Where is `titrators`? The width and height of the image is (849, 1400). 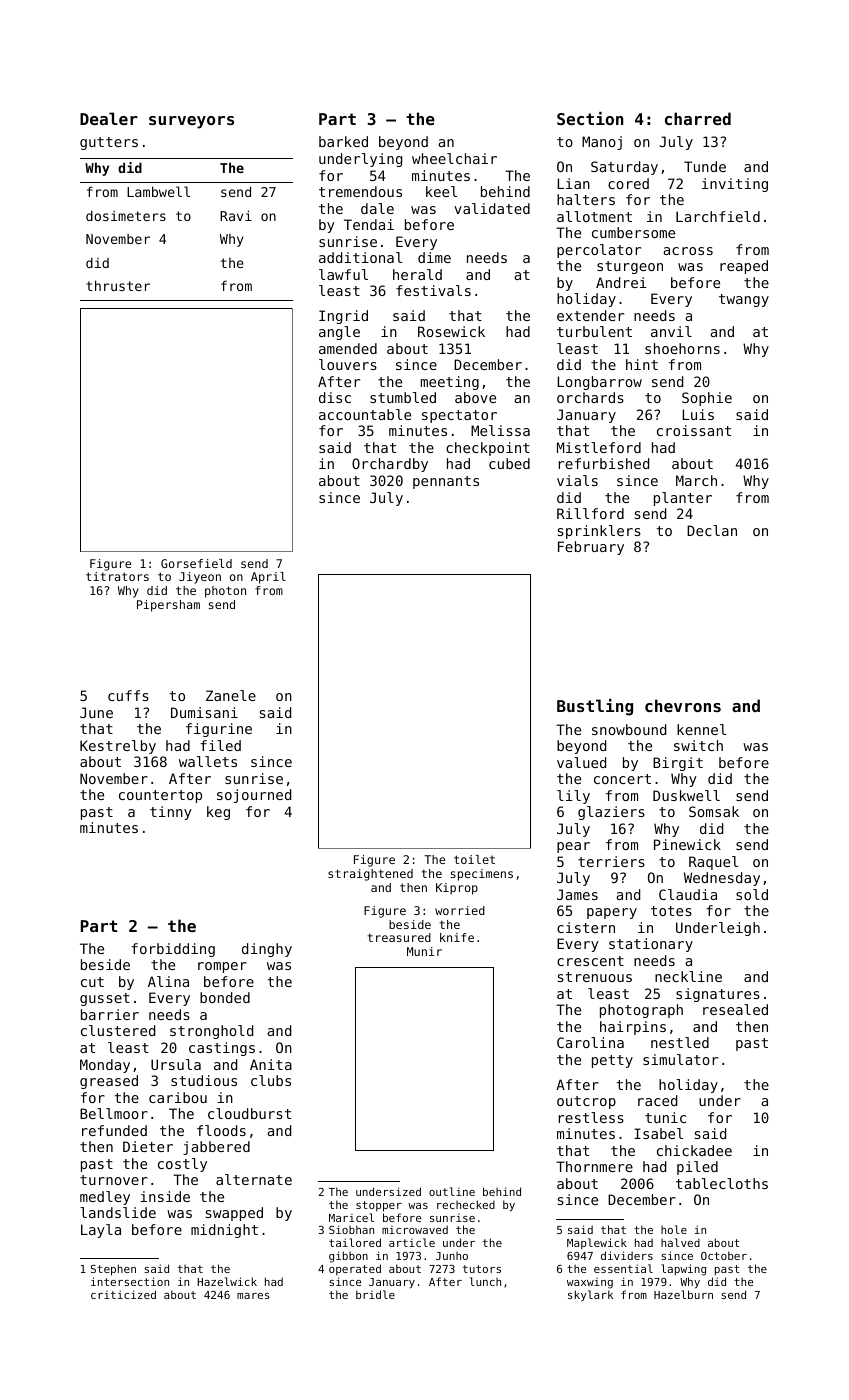 titrators is located at coordinates (117, 576).
